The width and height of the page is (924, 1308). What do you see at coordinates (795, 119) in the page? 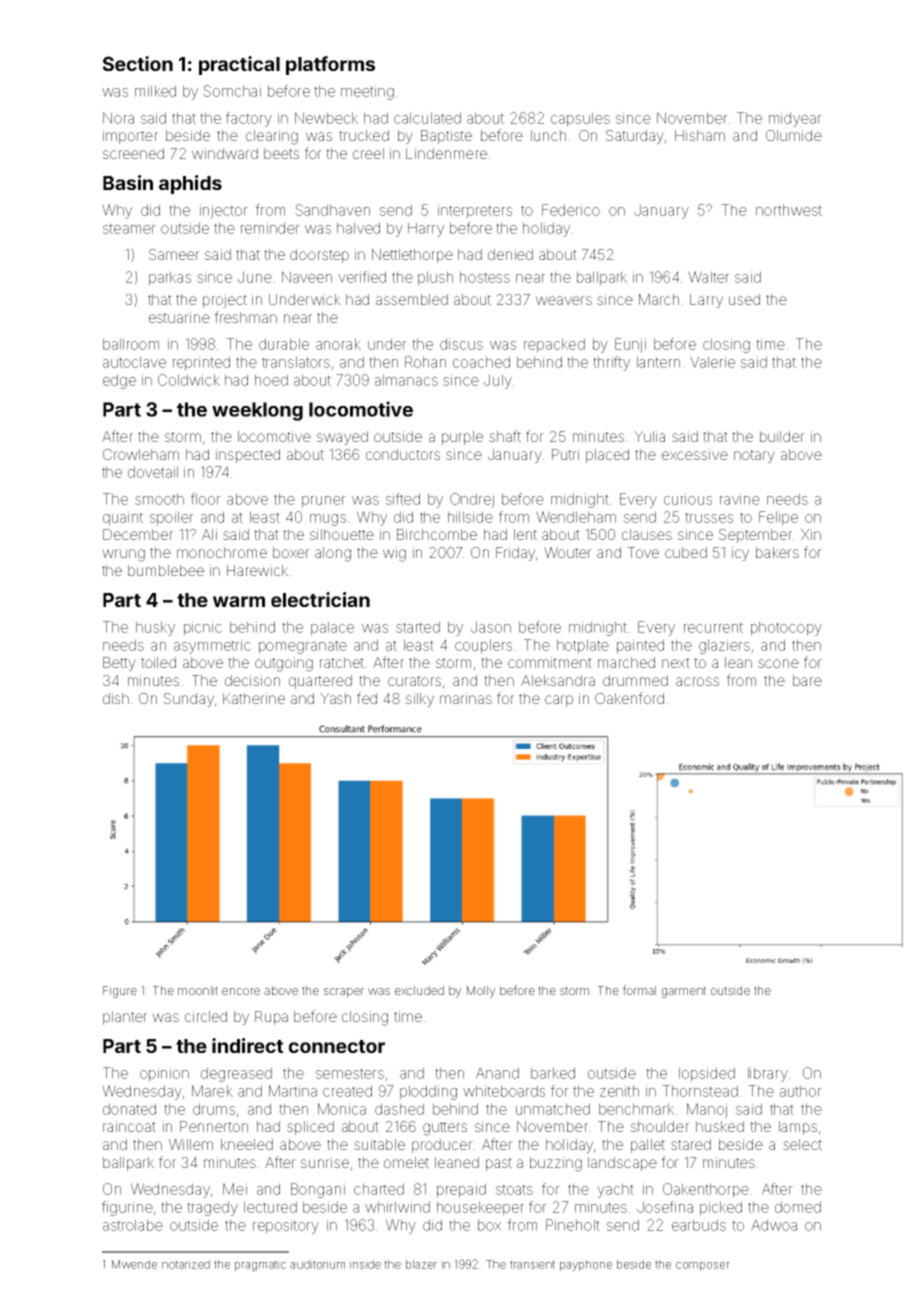
I see `midyear` at bounding box center [795, 119].
